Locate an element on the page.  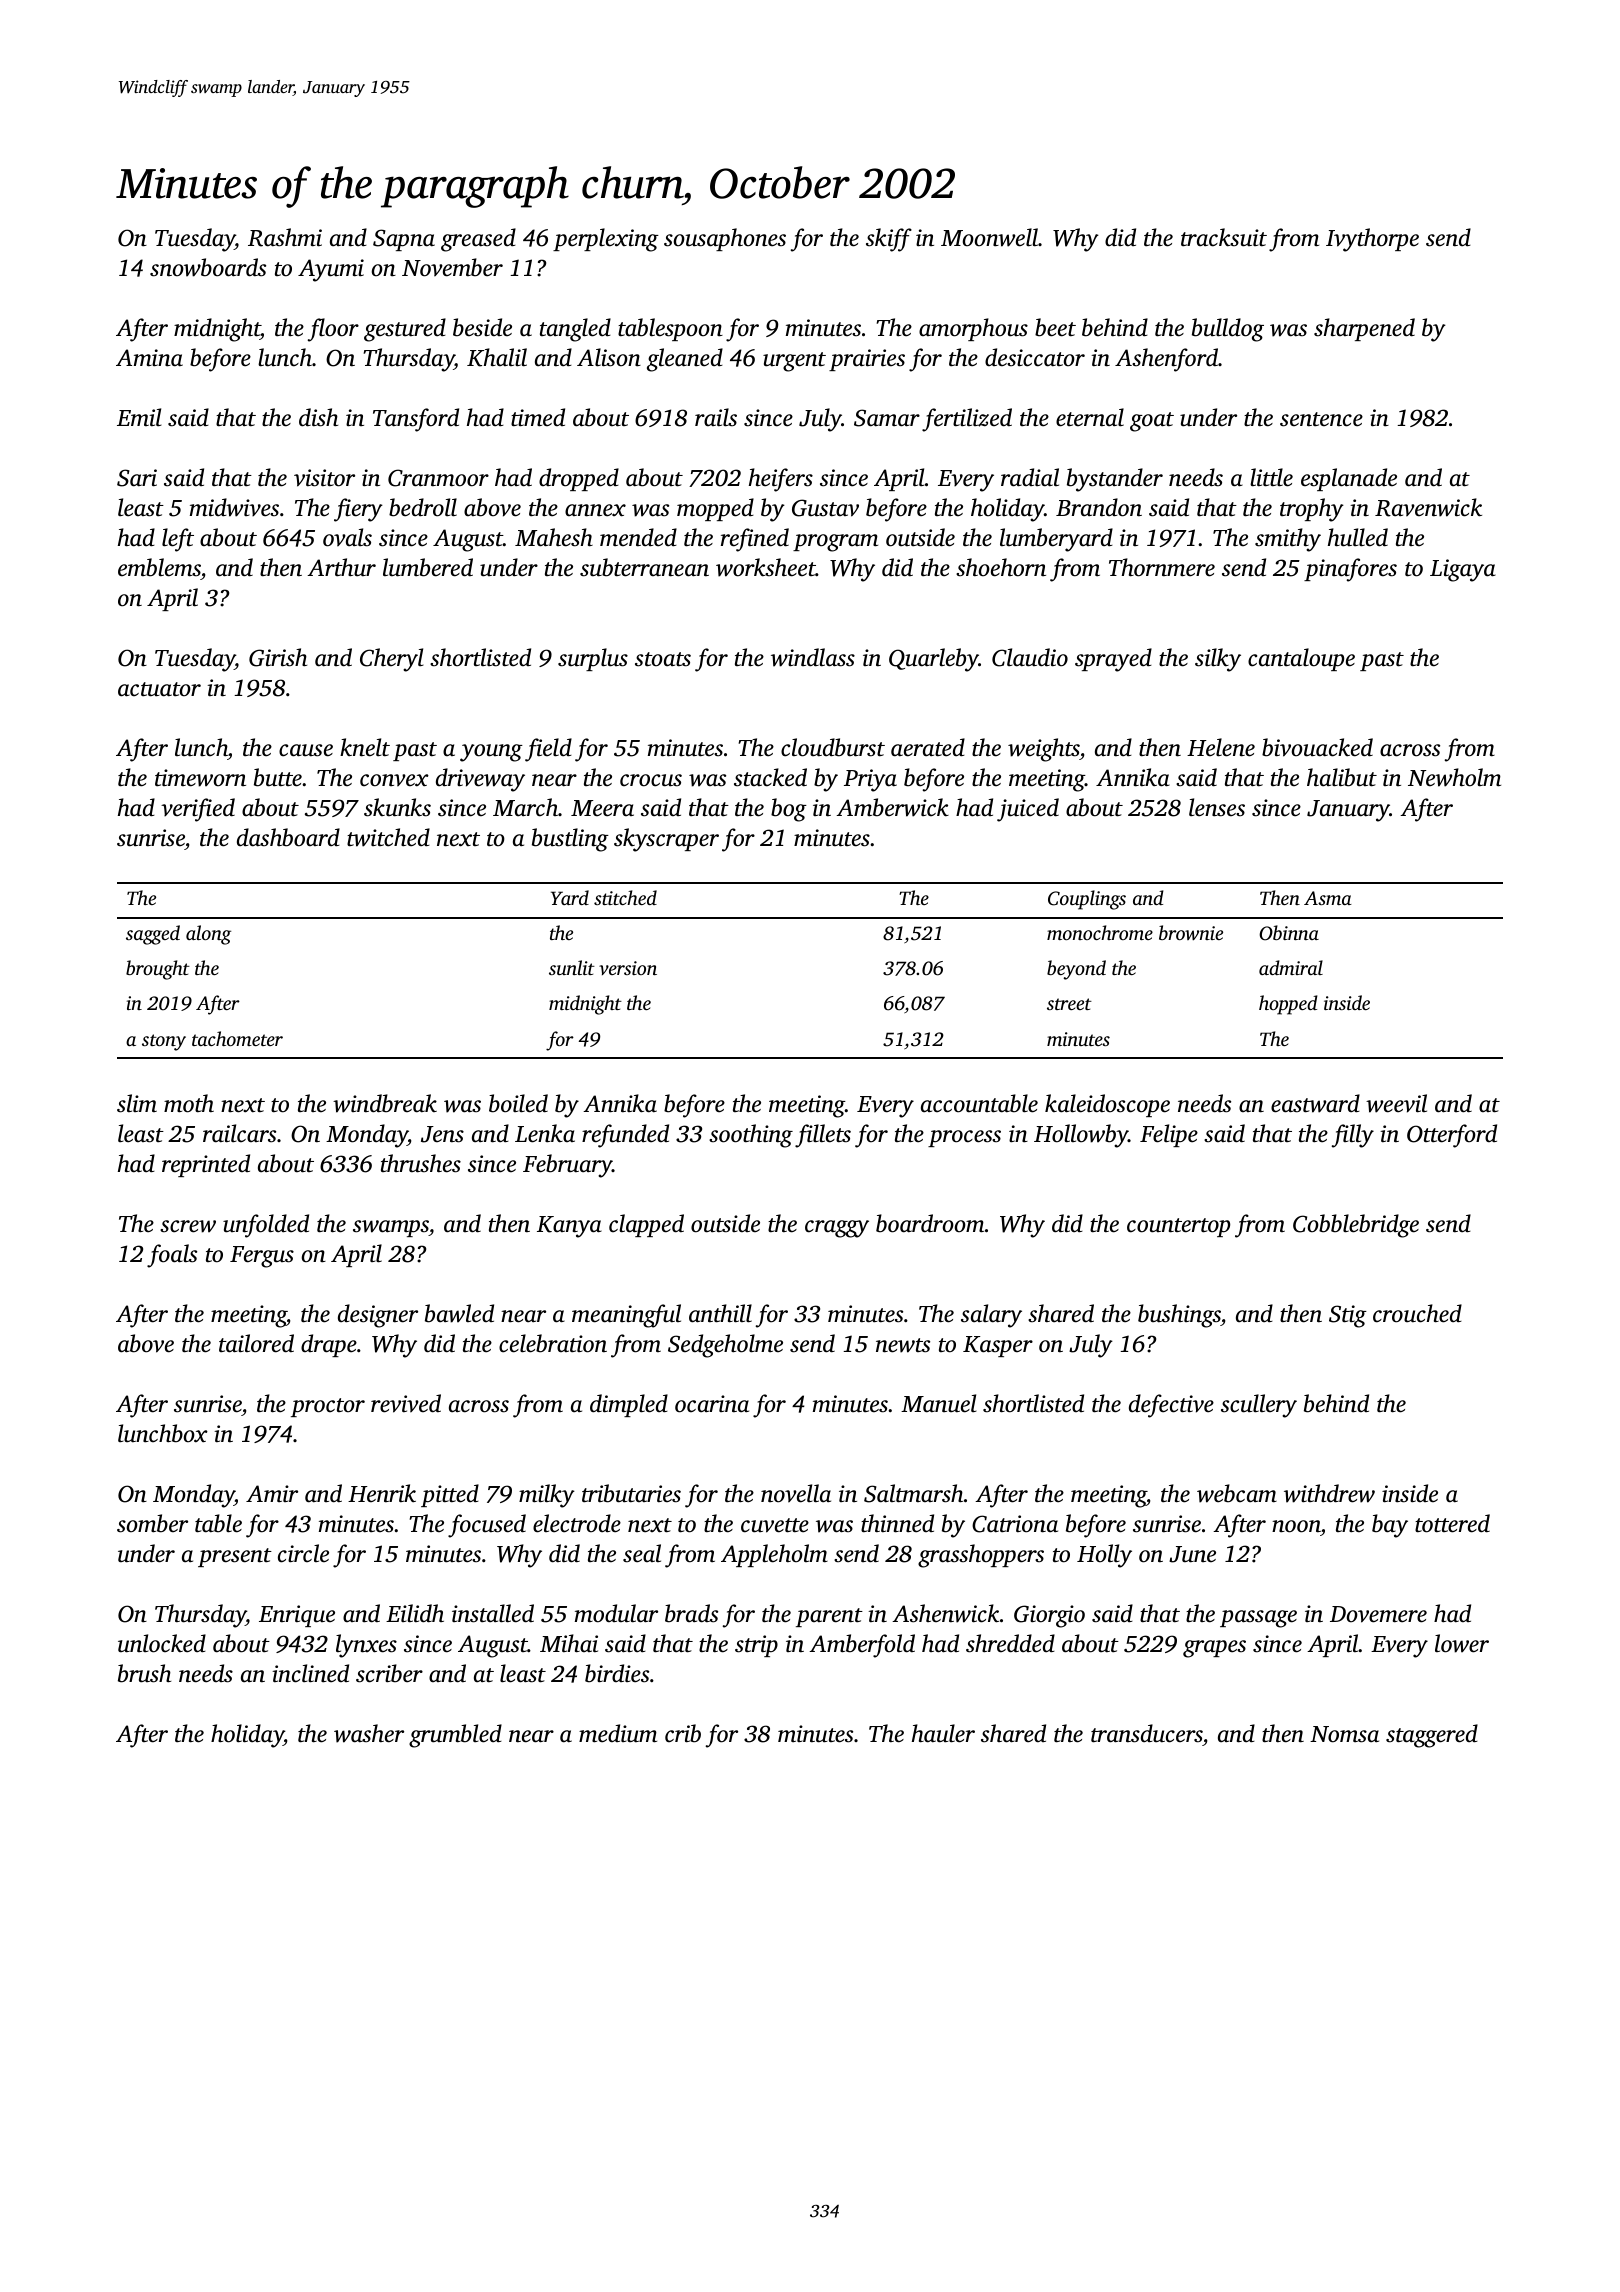
sentence is located at coordinates (1321, 419).
